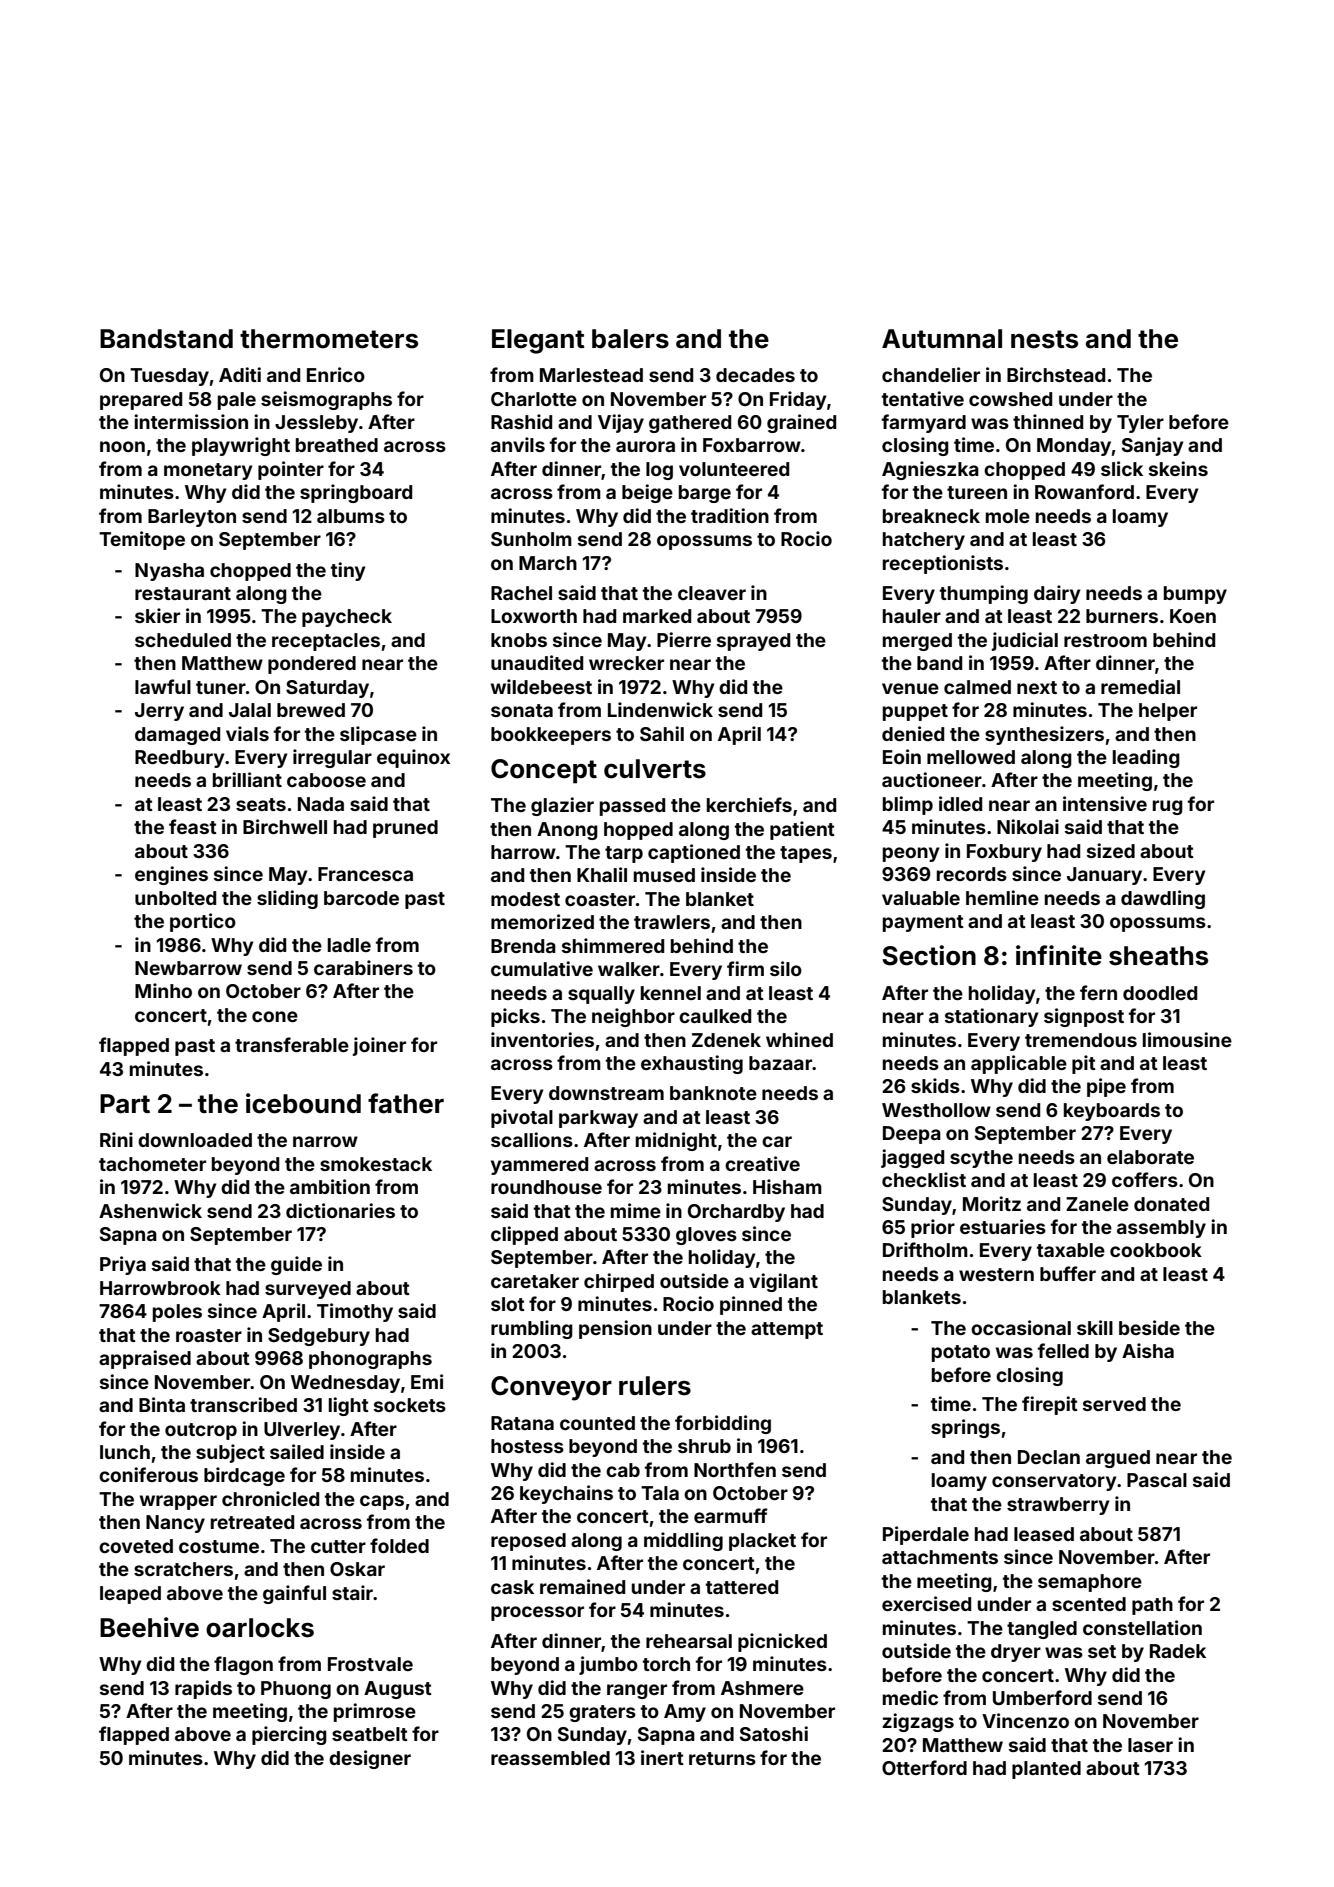 The image size is (1334, 1887). I want to click on albums, so click(351, 516).
